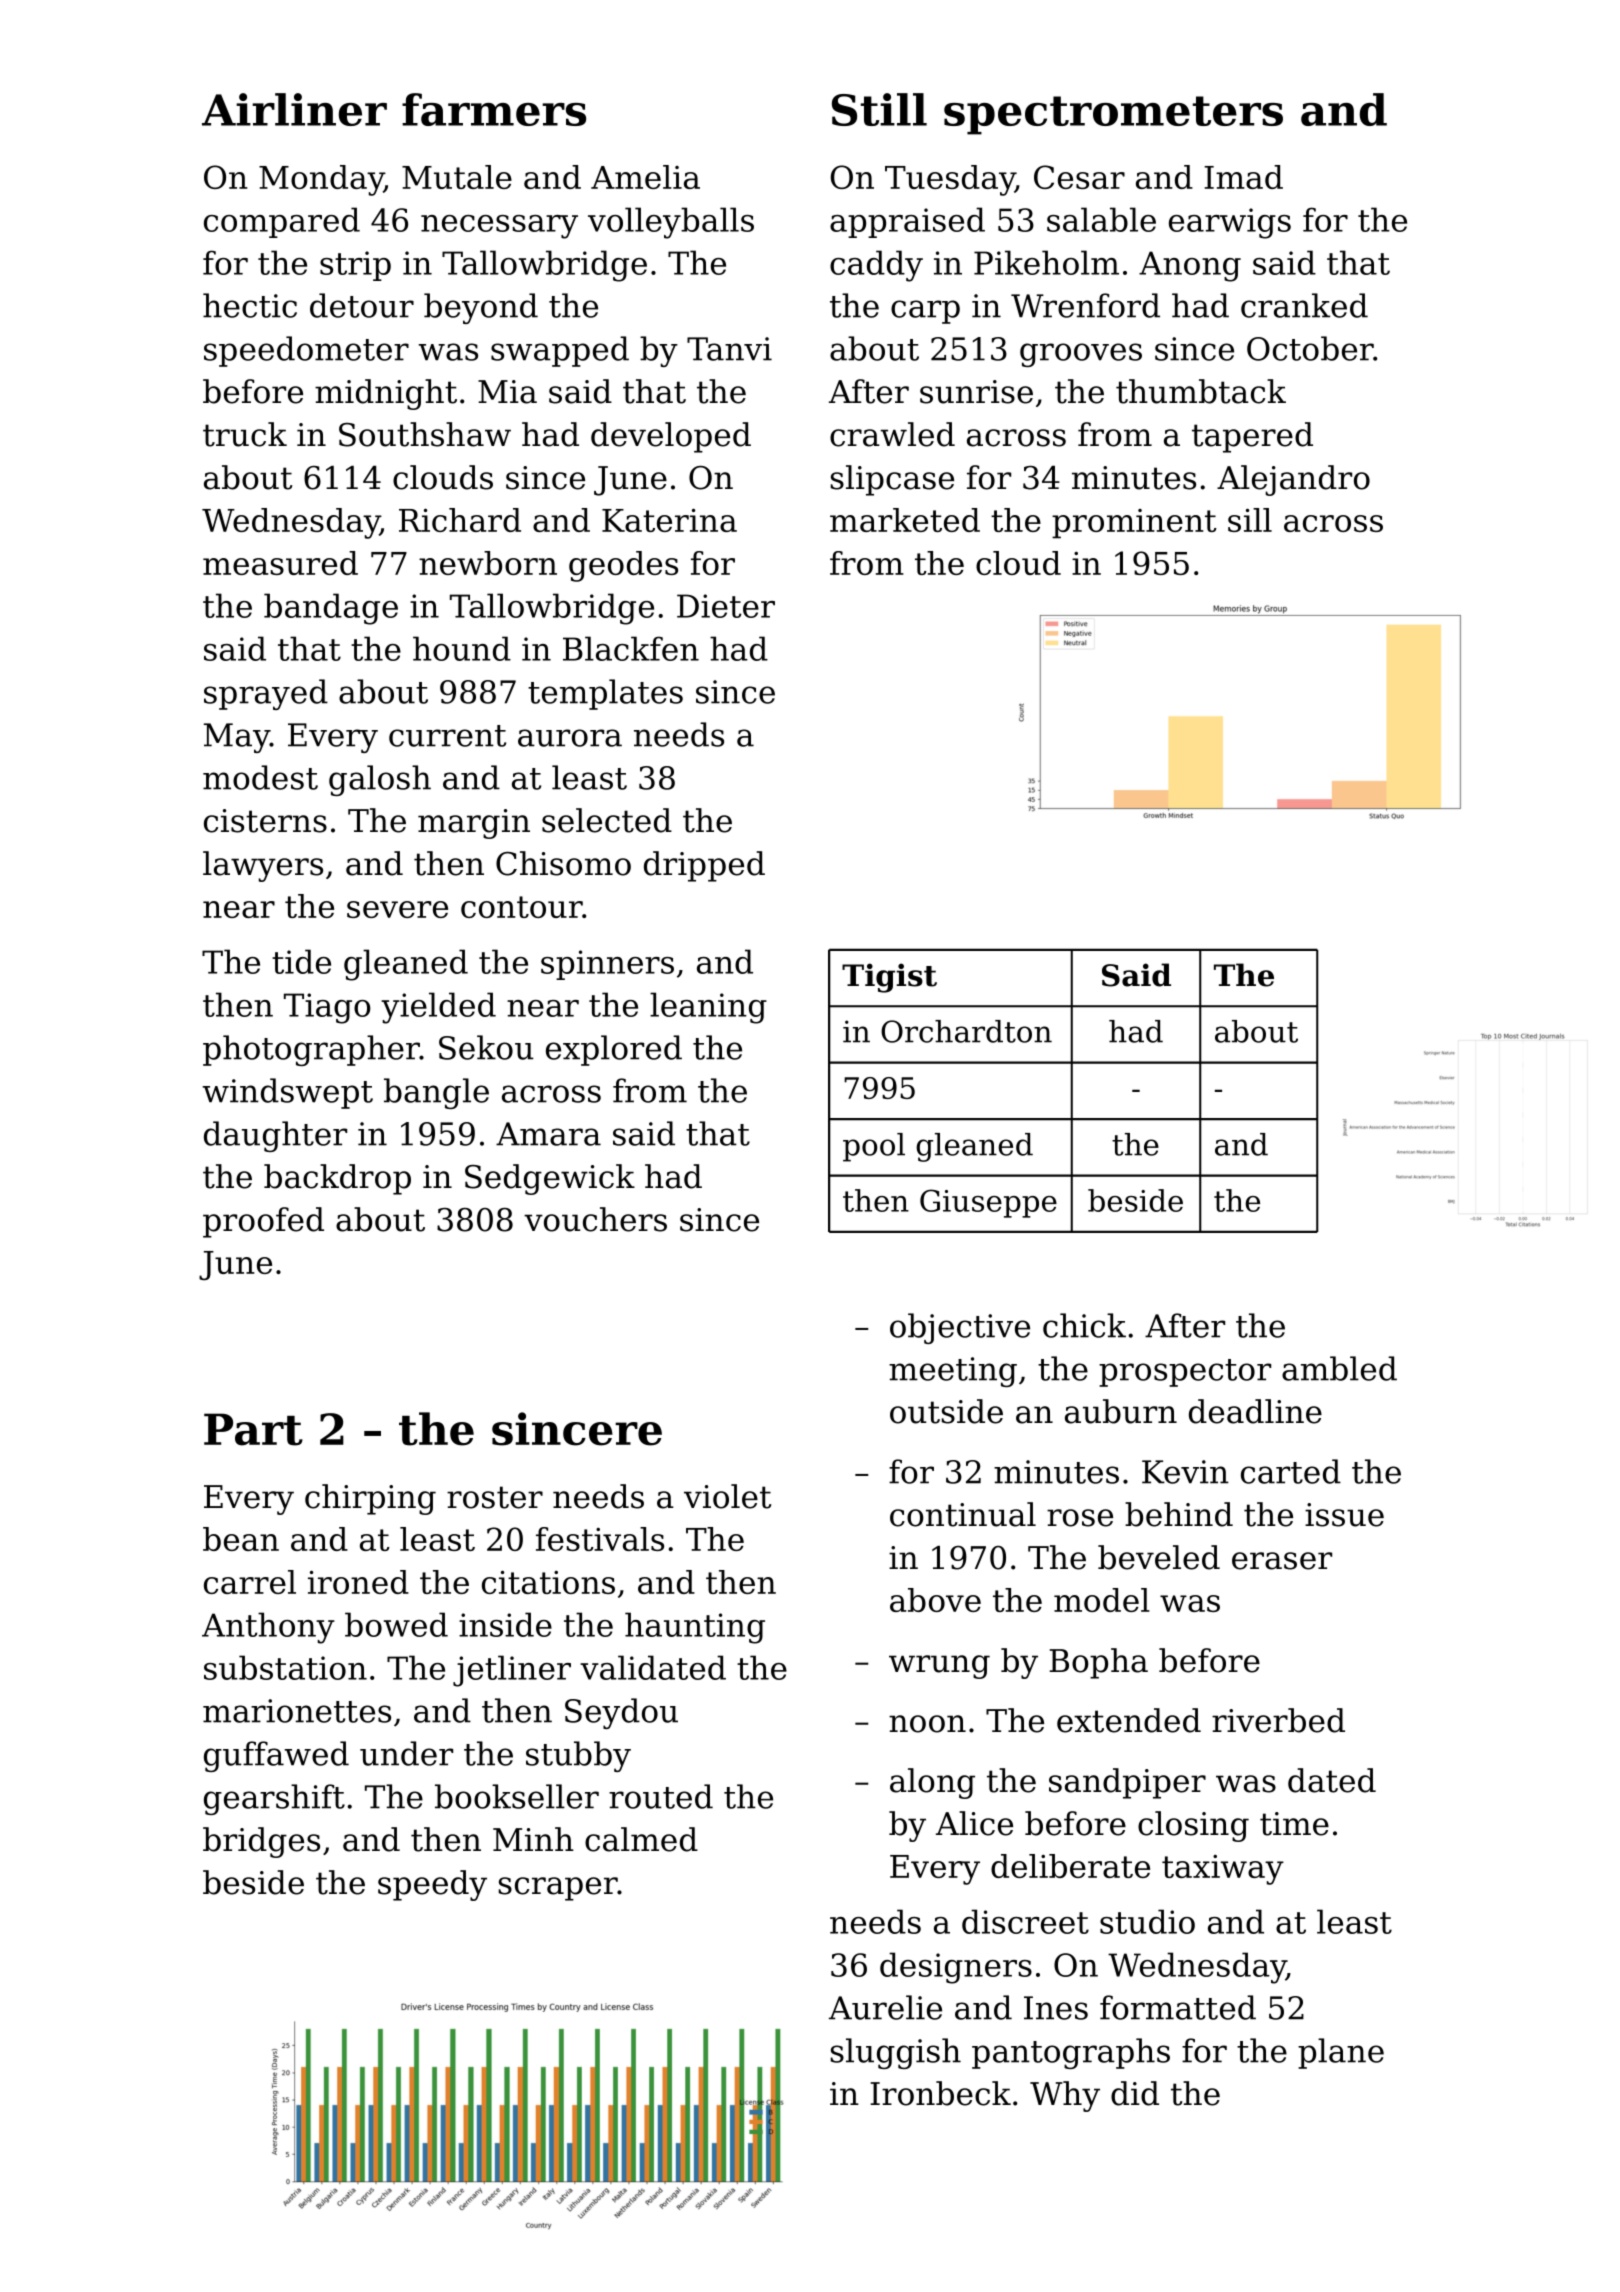  Describe the element at coordinates (641, 1839) in the screenshot. I see `calmed` at that location.
